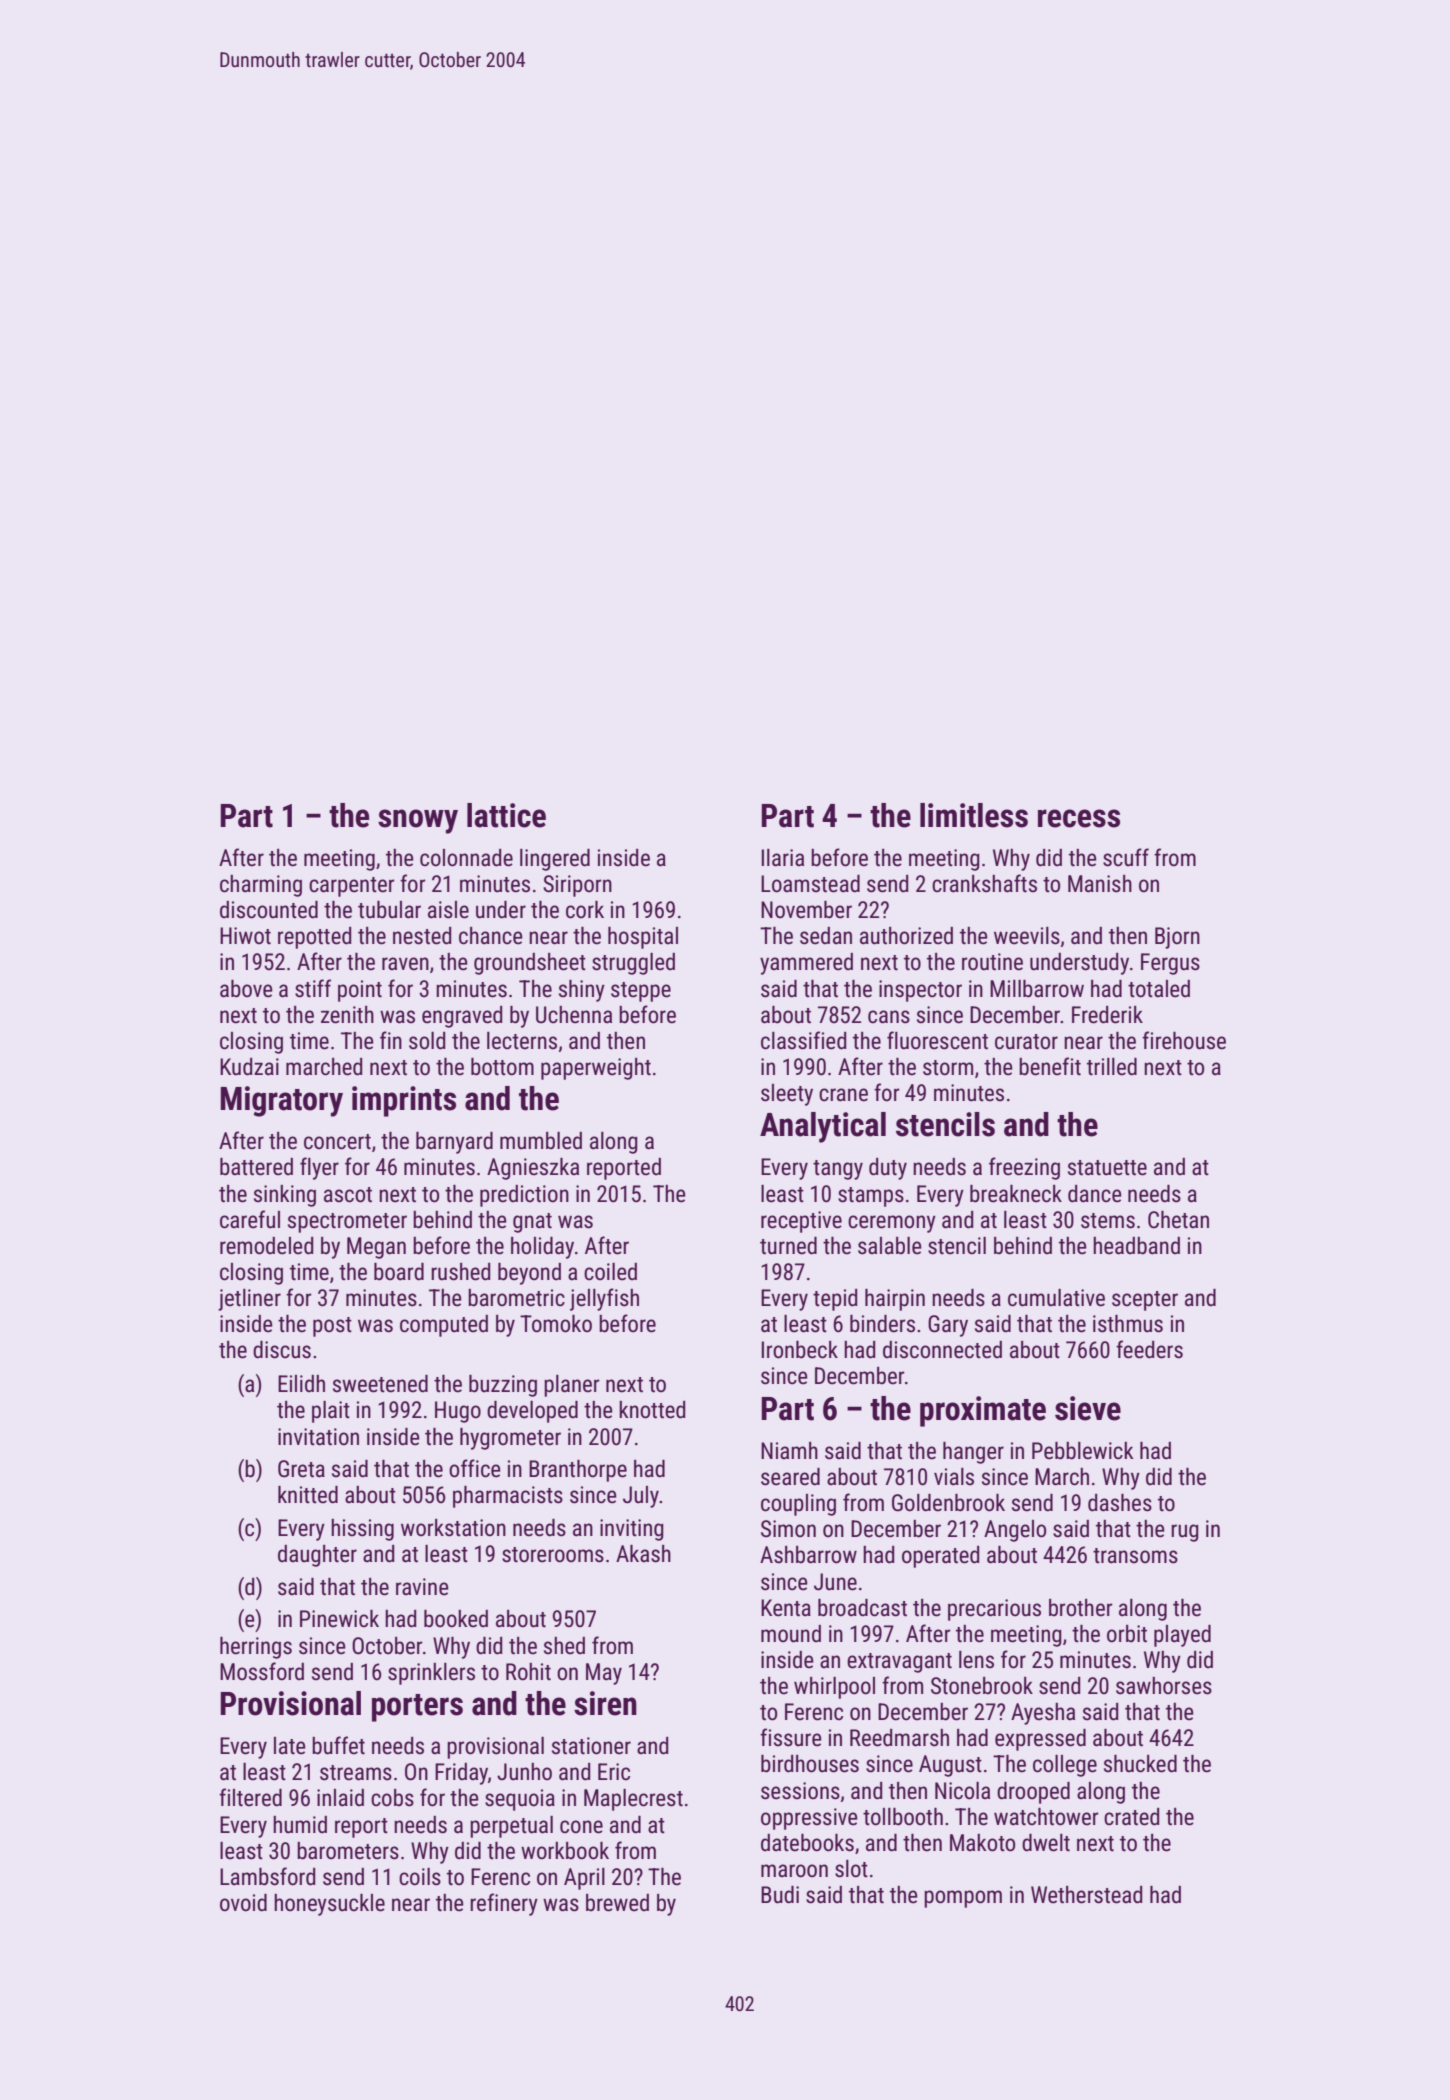 This image has width=1450, height=2100. I want to click on honeysuckle, so click(329, 1905).
